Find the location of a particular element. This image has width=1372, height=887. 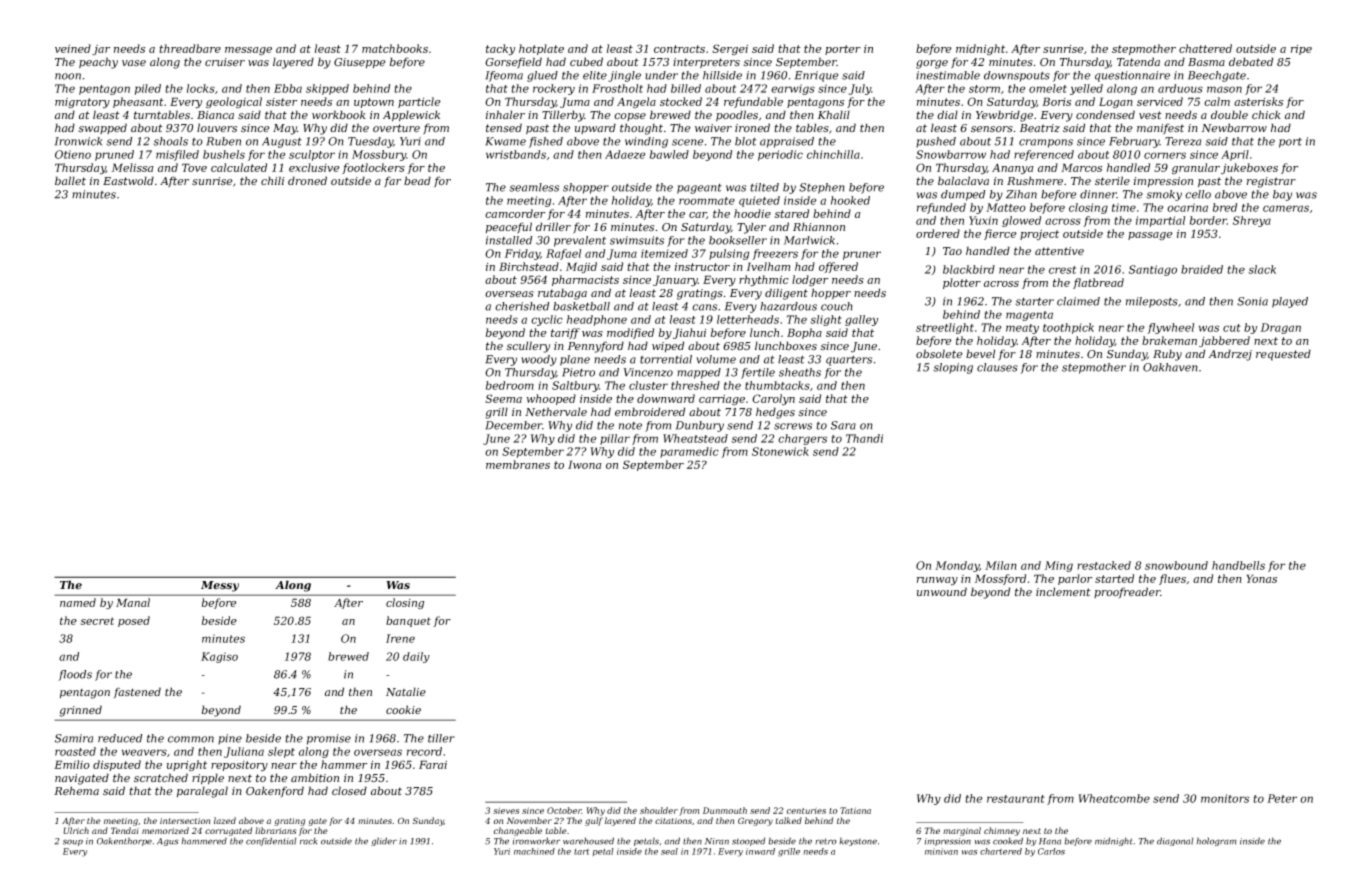

wristbands is located at coordinates (516, 154).
